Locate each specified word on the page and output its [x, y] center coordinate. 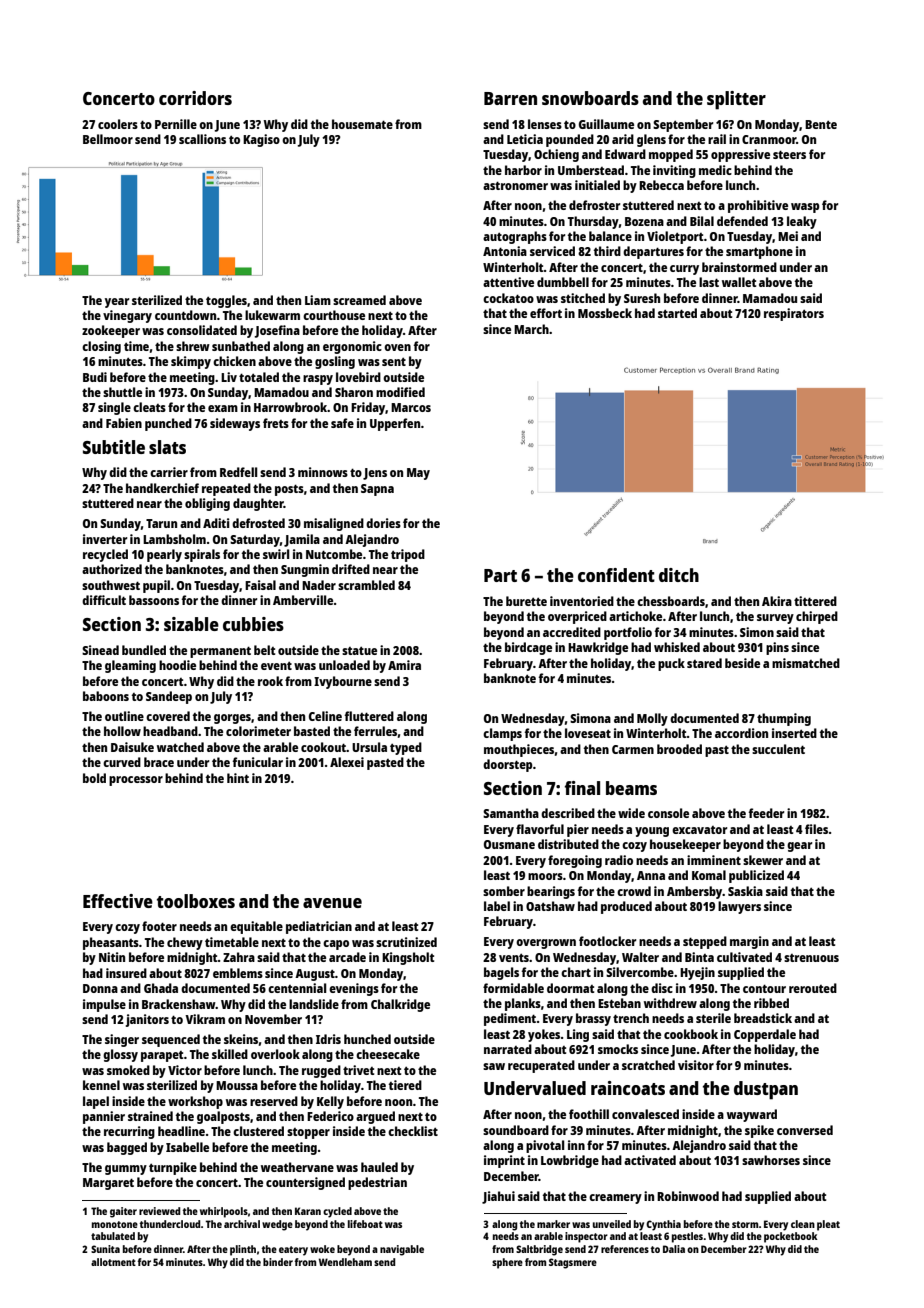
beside [742, 663]
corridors [195, 98]
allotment [113, 1262]
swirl [276, 554]
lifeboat [365, 1224]
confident [616, 575]
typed [406, 748]
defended [742, 221]
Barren [510, 98]
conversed [805, 1130]
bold [94, 778]
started [677, 313]
